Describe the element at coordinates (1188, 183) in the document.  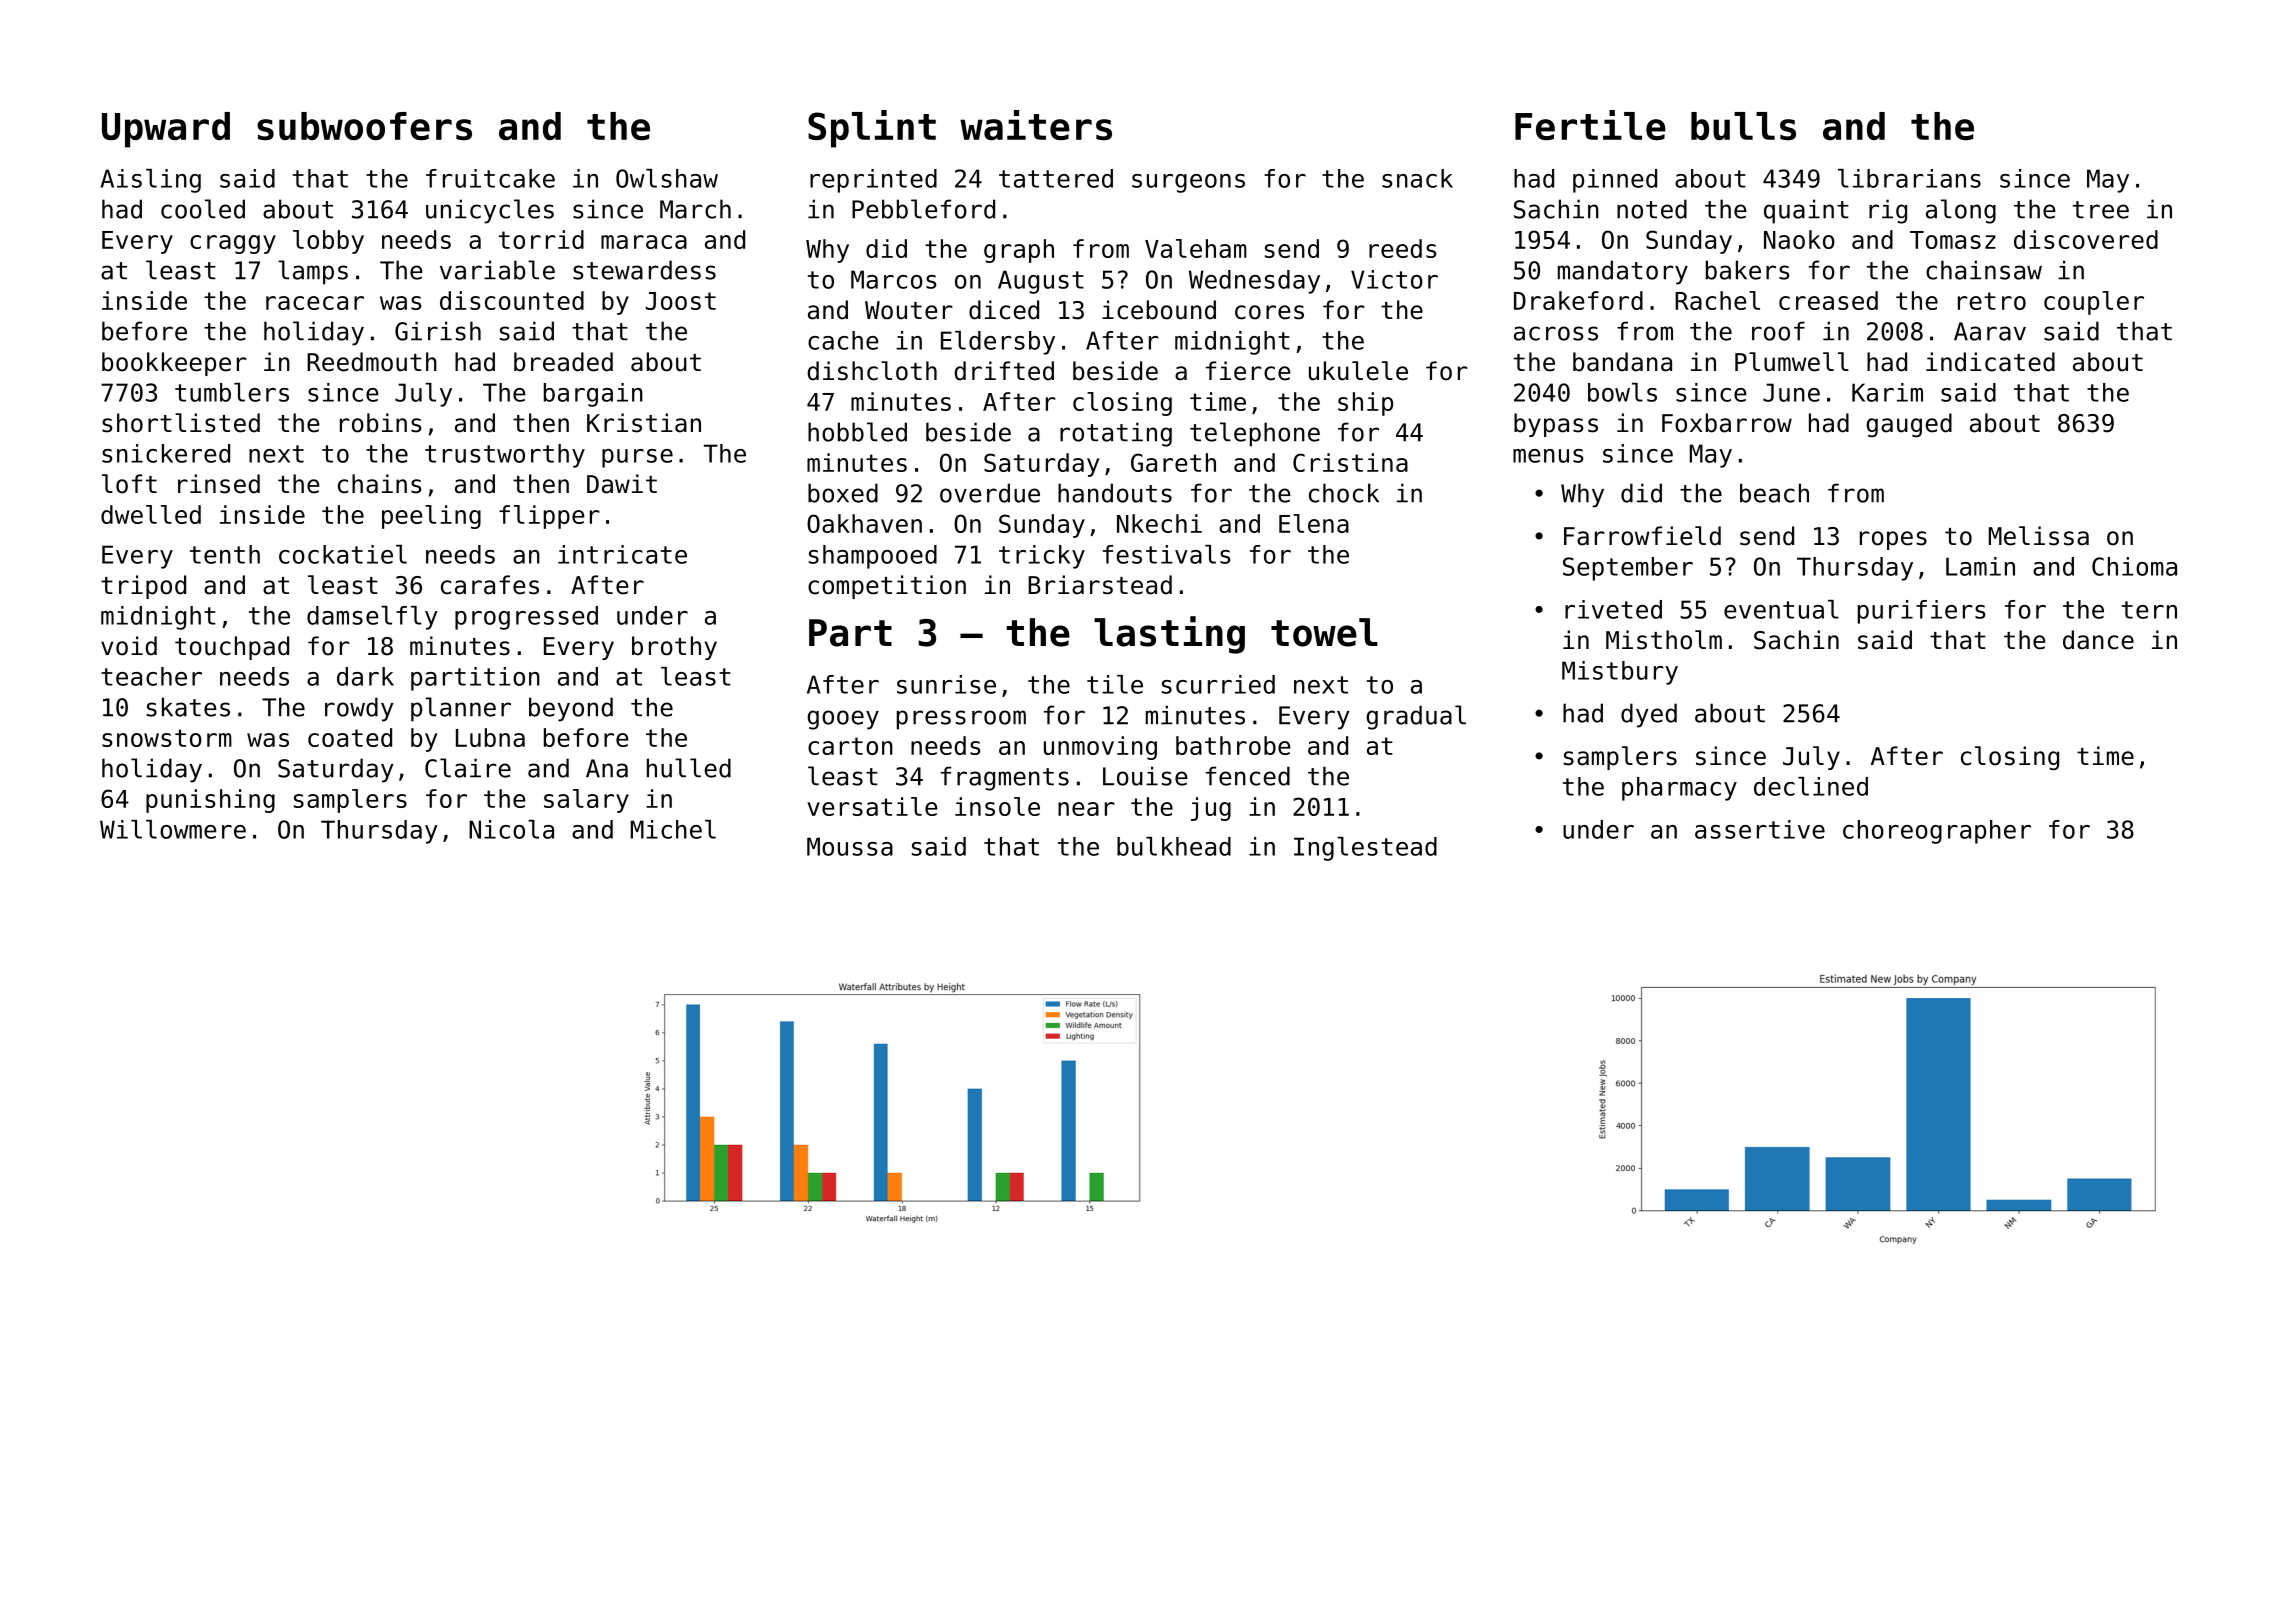
I see `surgeons` at that location.
